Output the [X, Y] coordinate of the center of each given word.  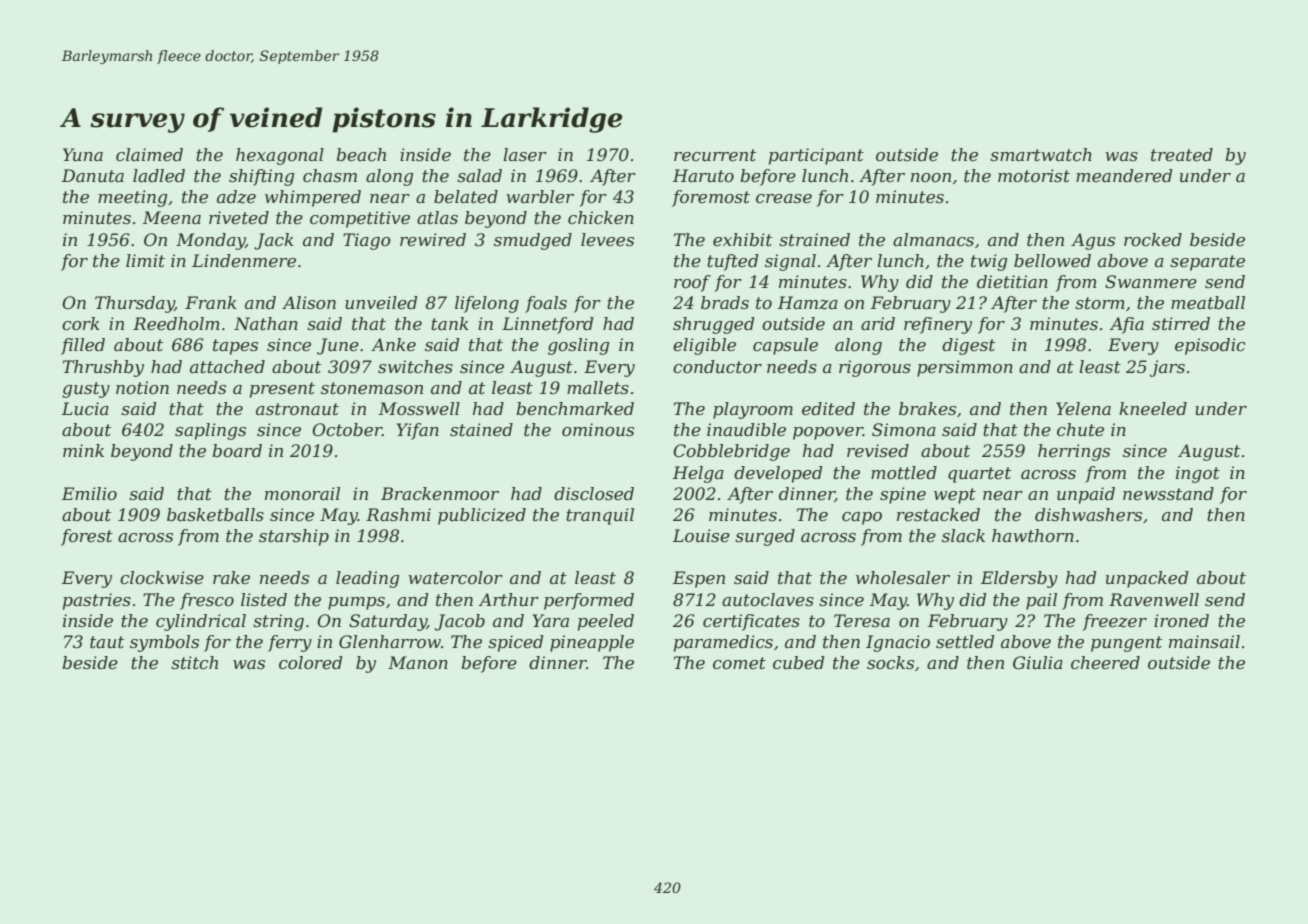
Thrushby [103, 368]
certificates [751, 622]
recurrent [715, 155]
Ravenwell [1154, 599]
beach [361, 154]
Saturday [388, 622]
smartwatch [1041, 154]
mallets [598, 387]
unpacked [1147, 579]
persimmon [965, 368]
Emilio [89, 493]
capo [862, 518]
